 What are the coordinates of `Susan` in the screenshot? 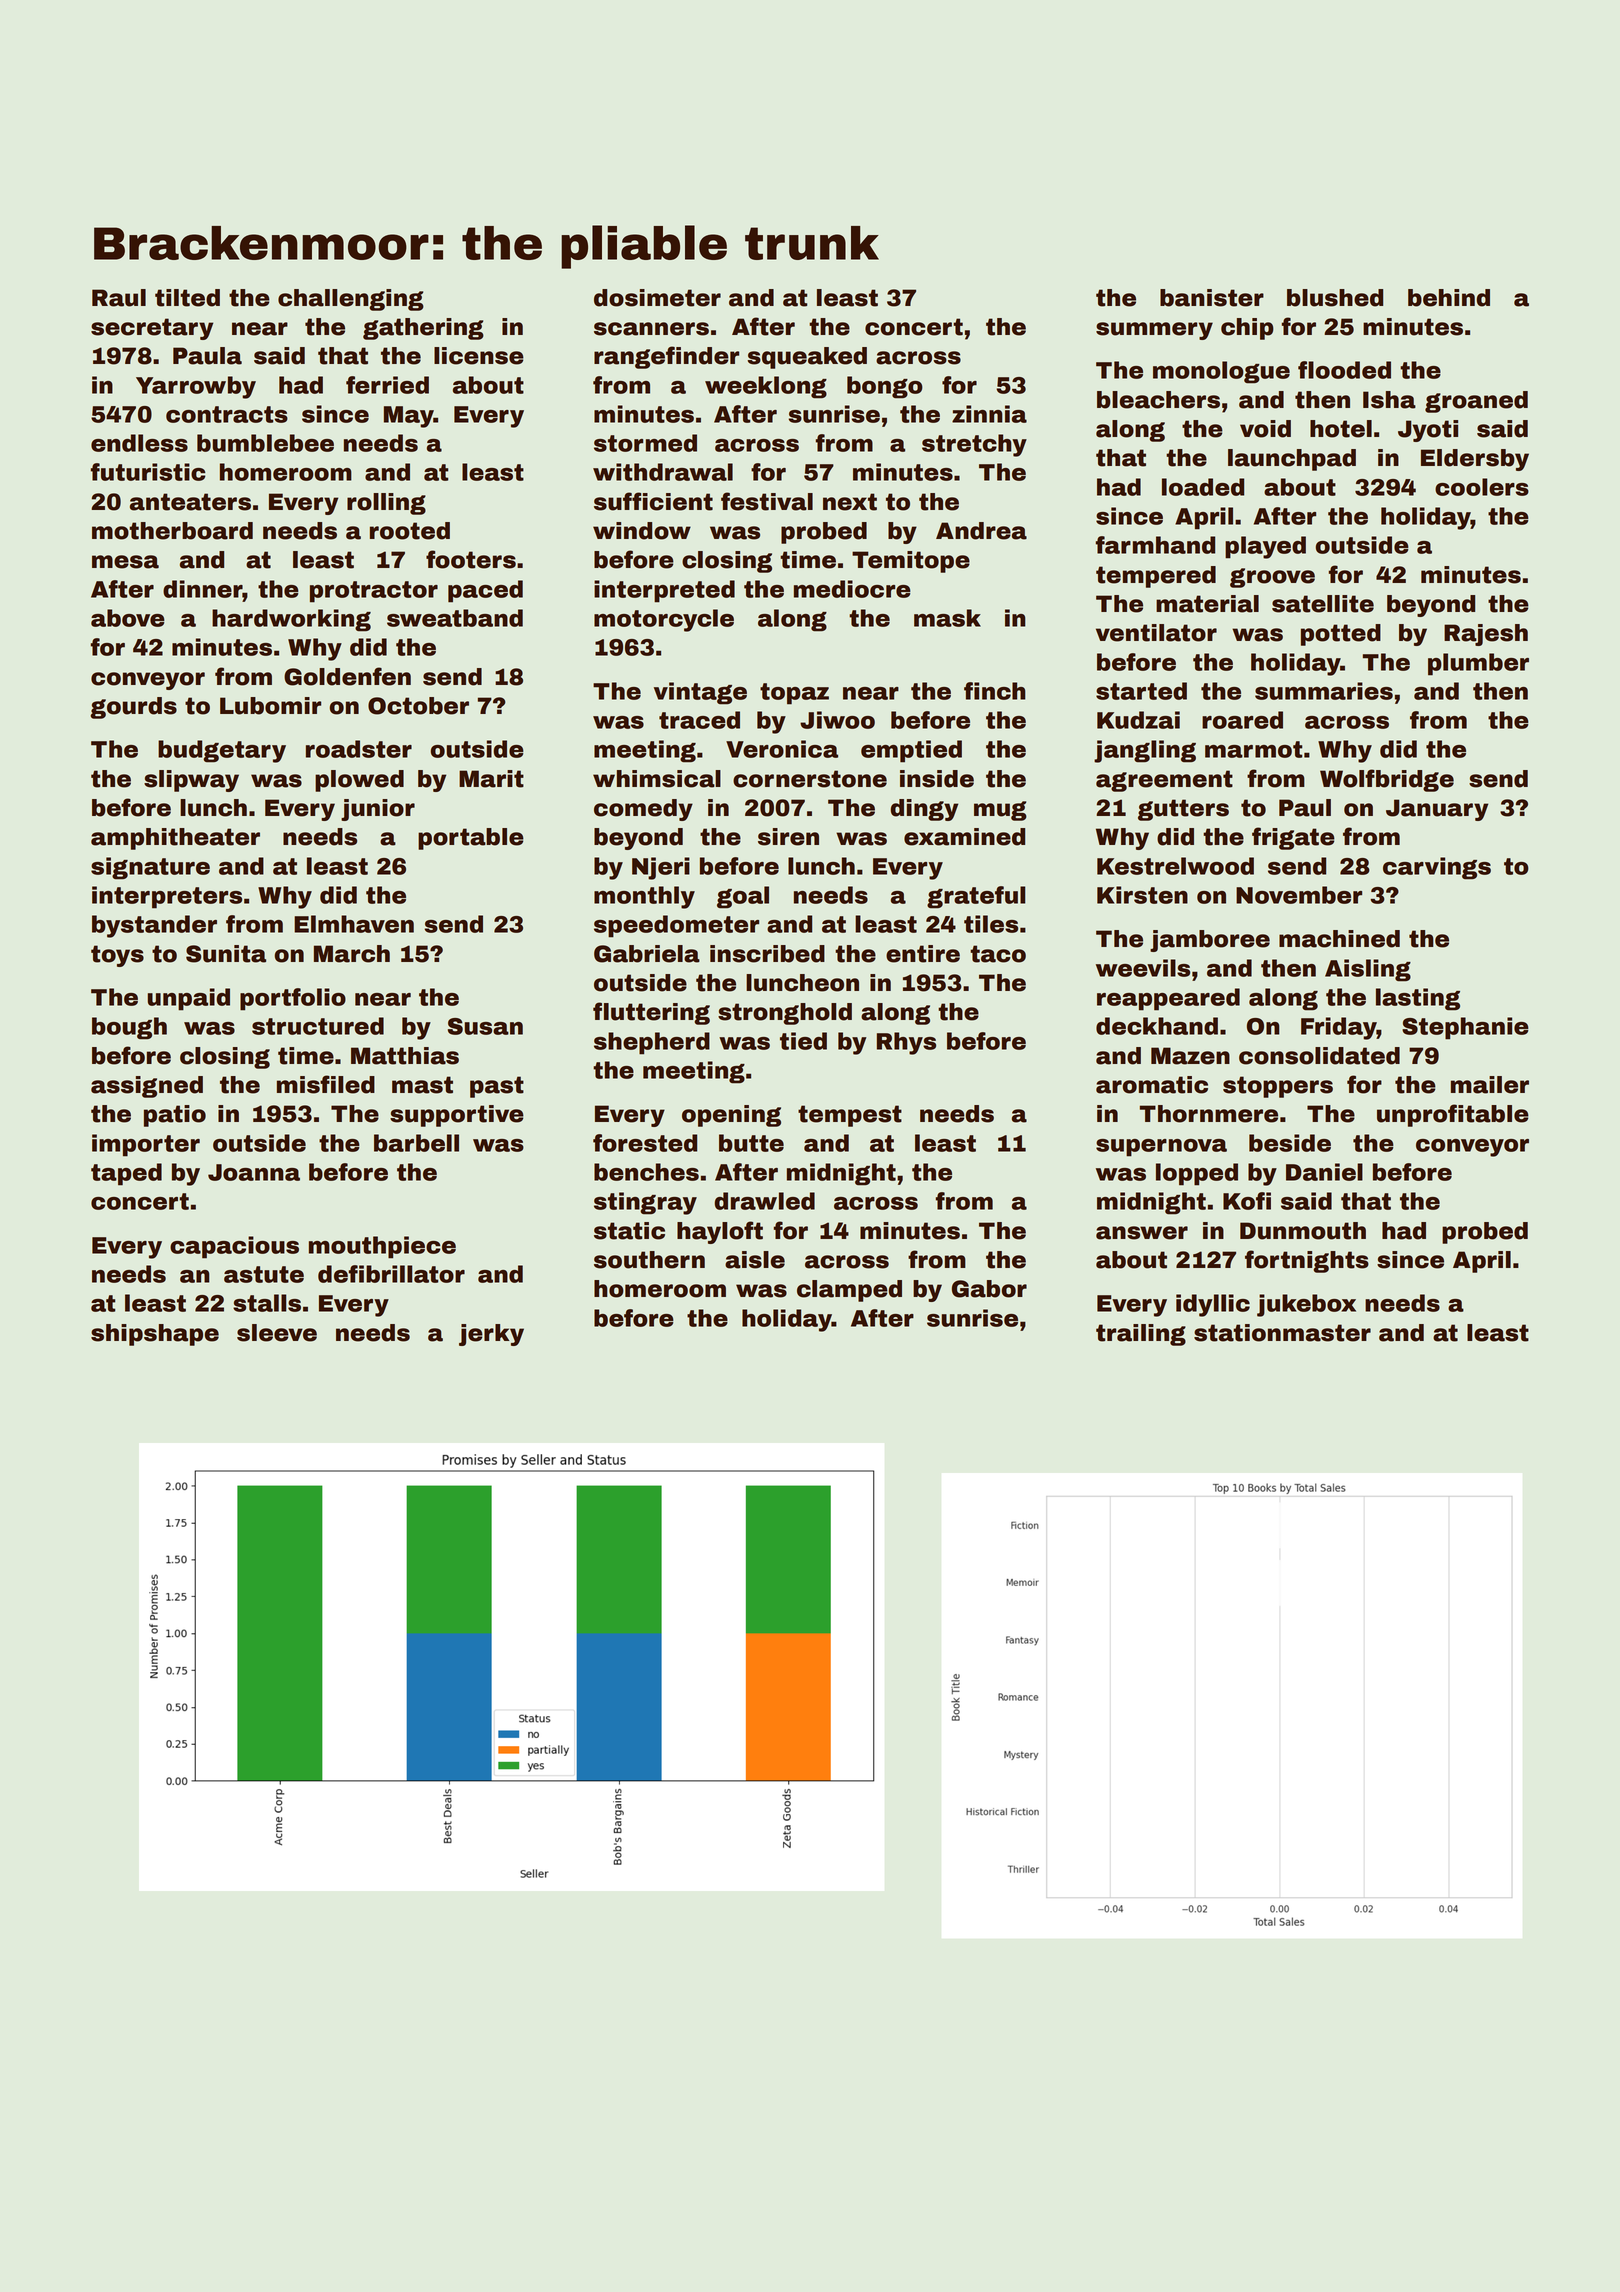 It's located at (485, 1026).
